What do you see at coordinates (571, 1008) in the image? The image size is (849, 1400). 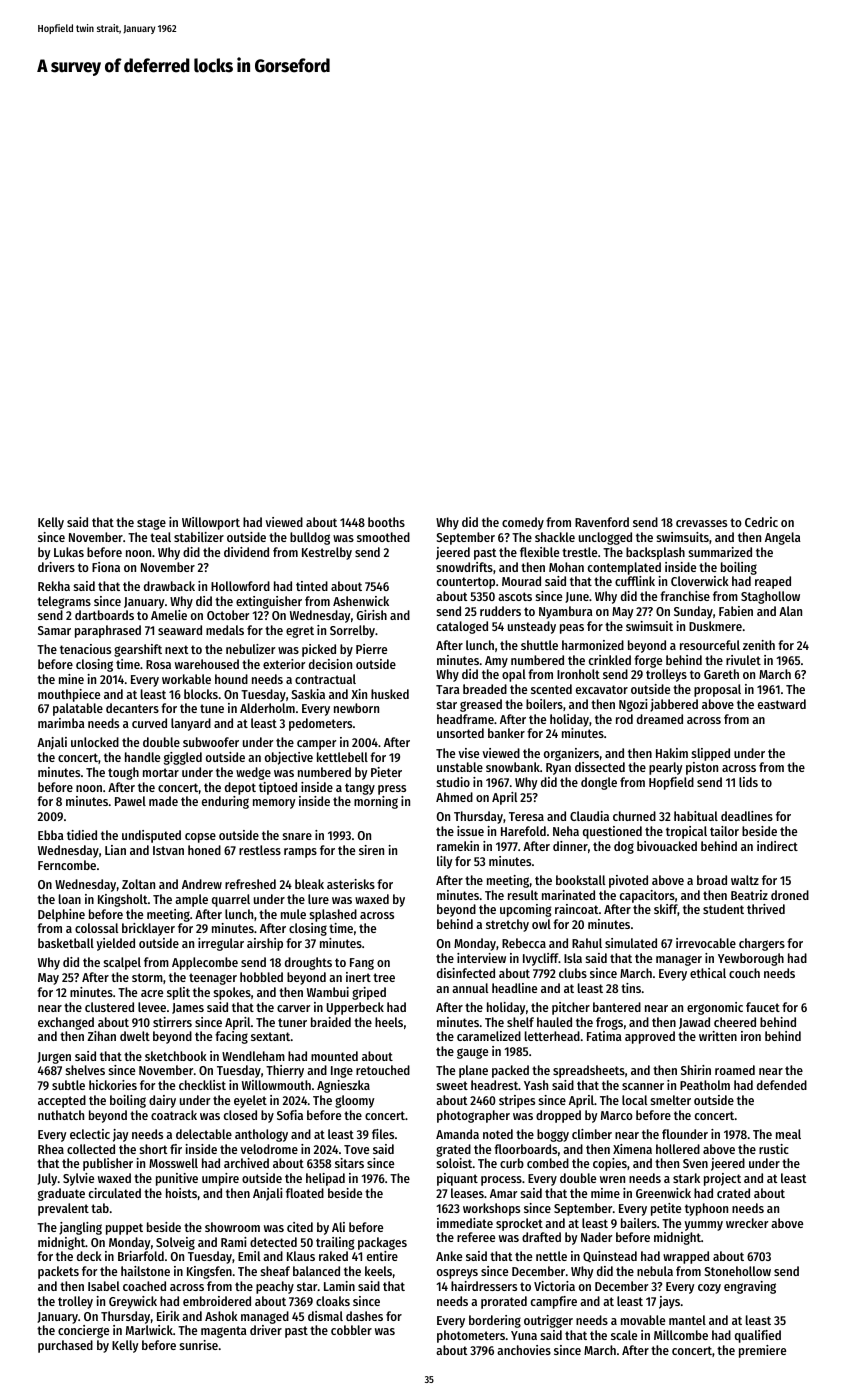 I see `pitcher` at bounding box center [571, 1008].
